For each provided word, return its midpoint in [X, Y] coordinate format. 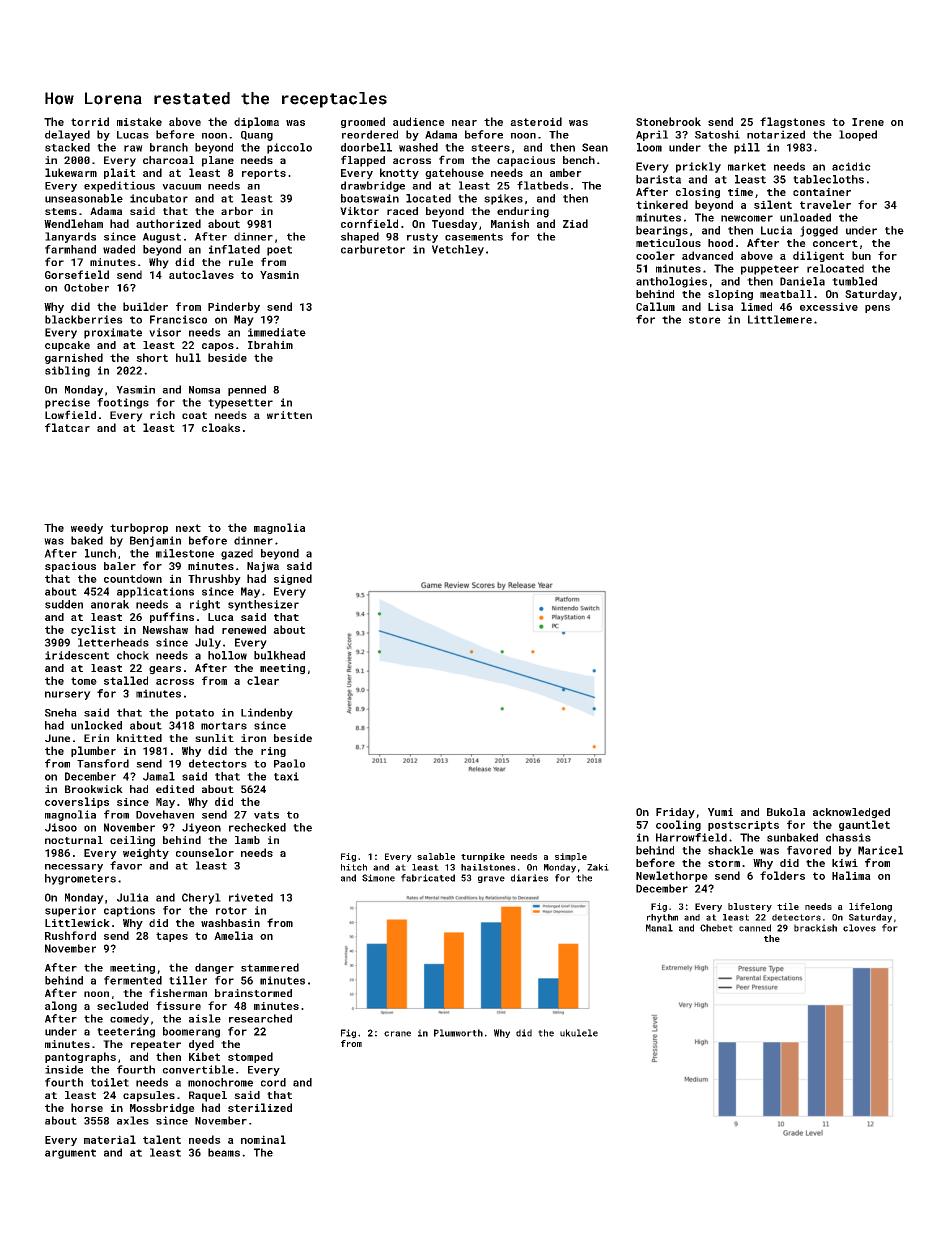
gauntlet [864, 825]
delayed [67, 135]
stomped [250, 1057]
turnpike [483, 857]
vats [266, 815]
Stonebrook [668, 121]
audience [419, 121]
